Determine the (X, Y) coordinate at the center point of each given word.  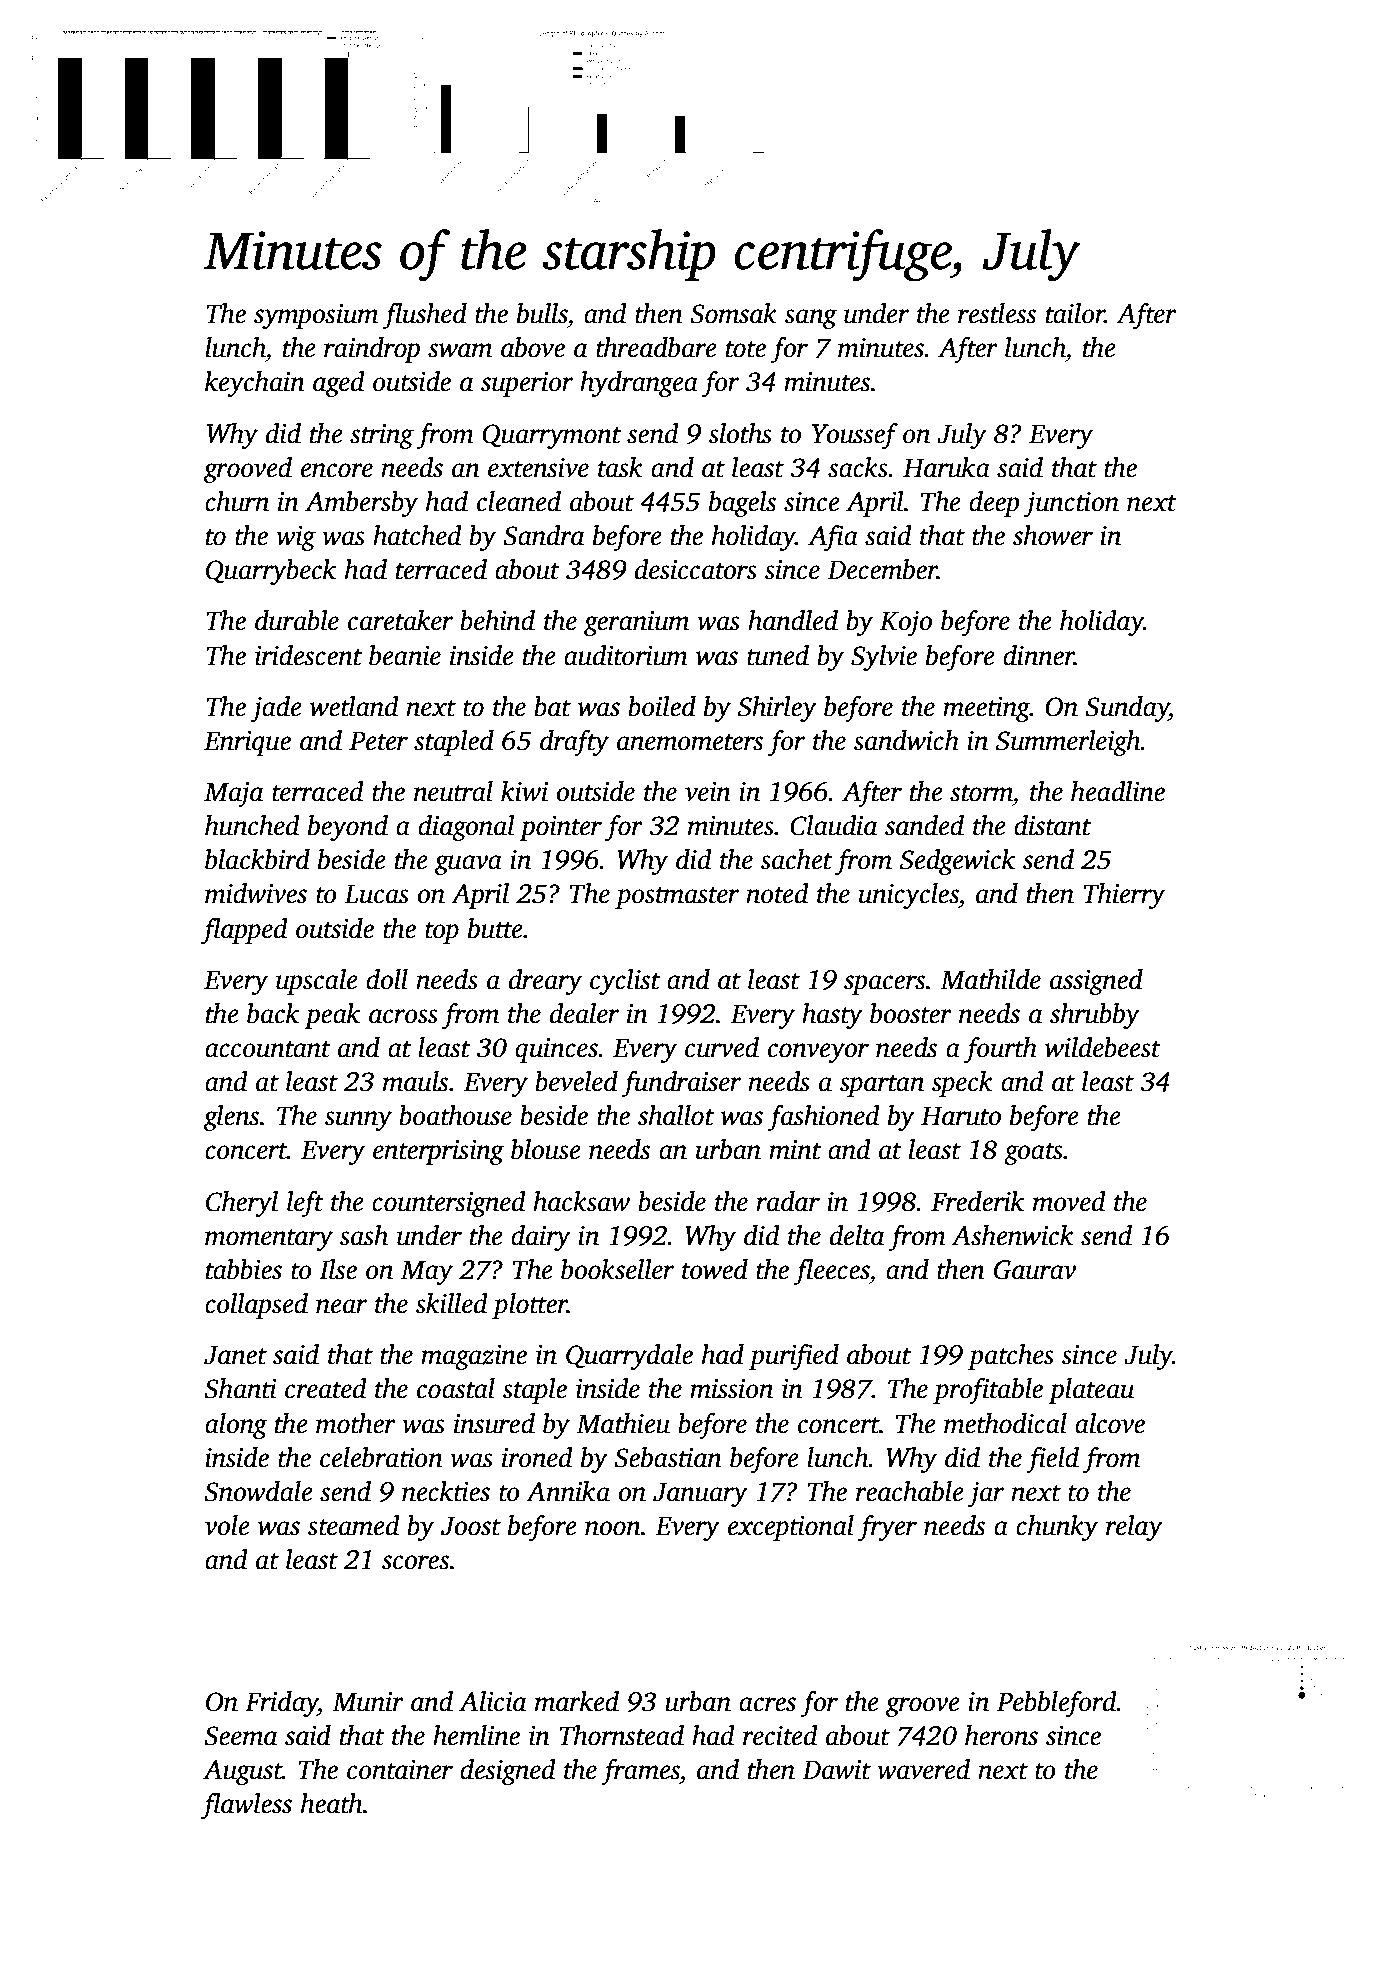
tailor (1075, 313)
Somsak (733, 313)
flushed (425, 315)
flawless (246, 1805)
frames (640, 1771)
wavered (923, 1769)
